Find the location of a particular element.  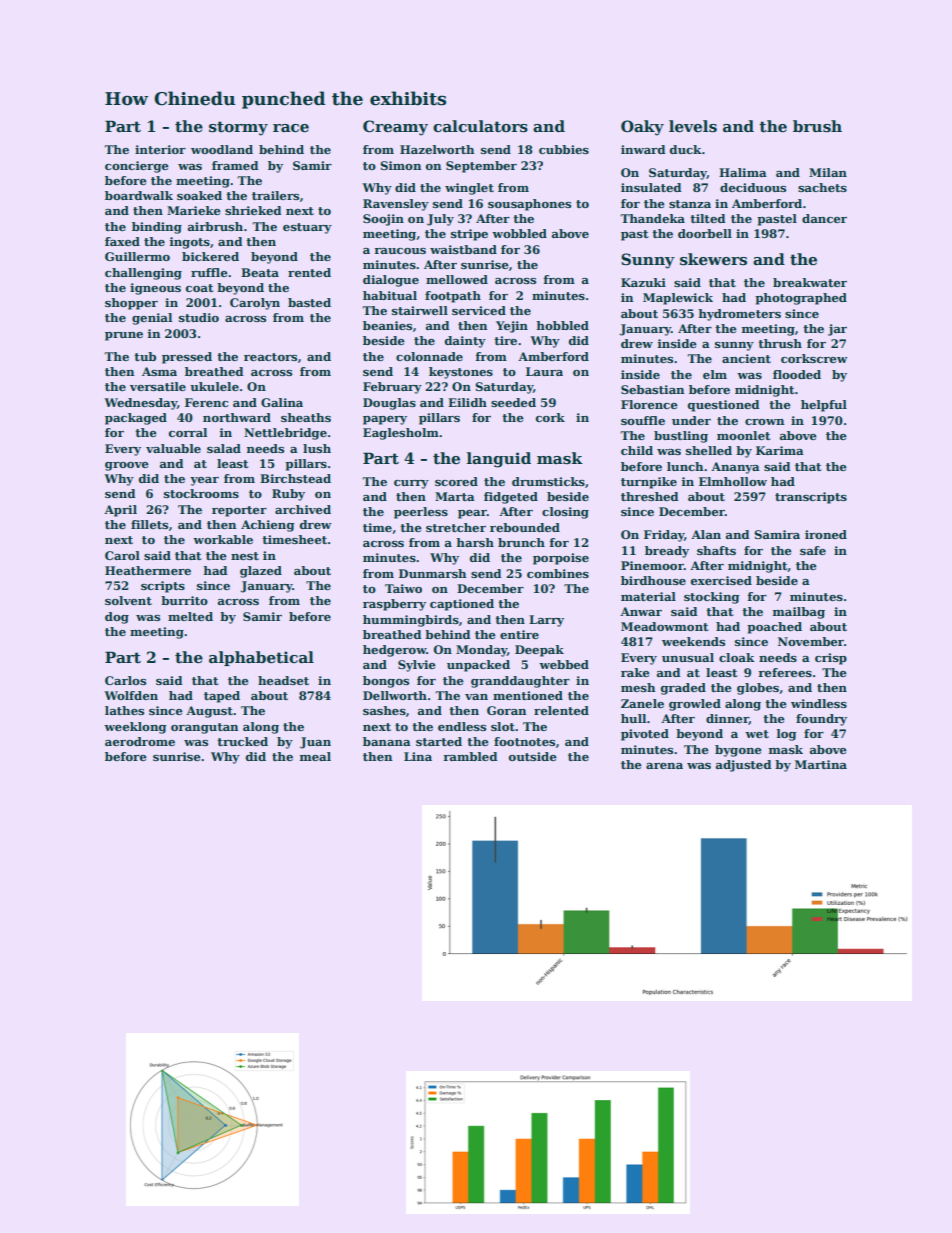

Beata is located at coordinates (260, 272).
